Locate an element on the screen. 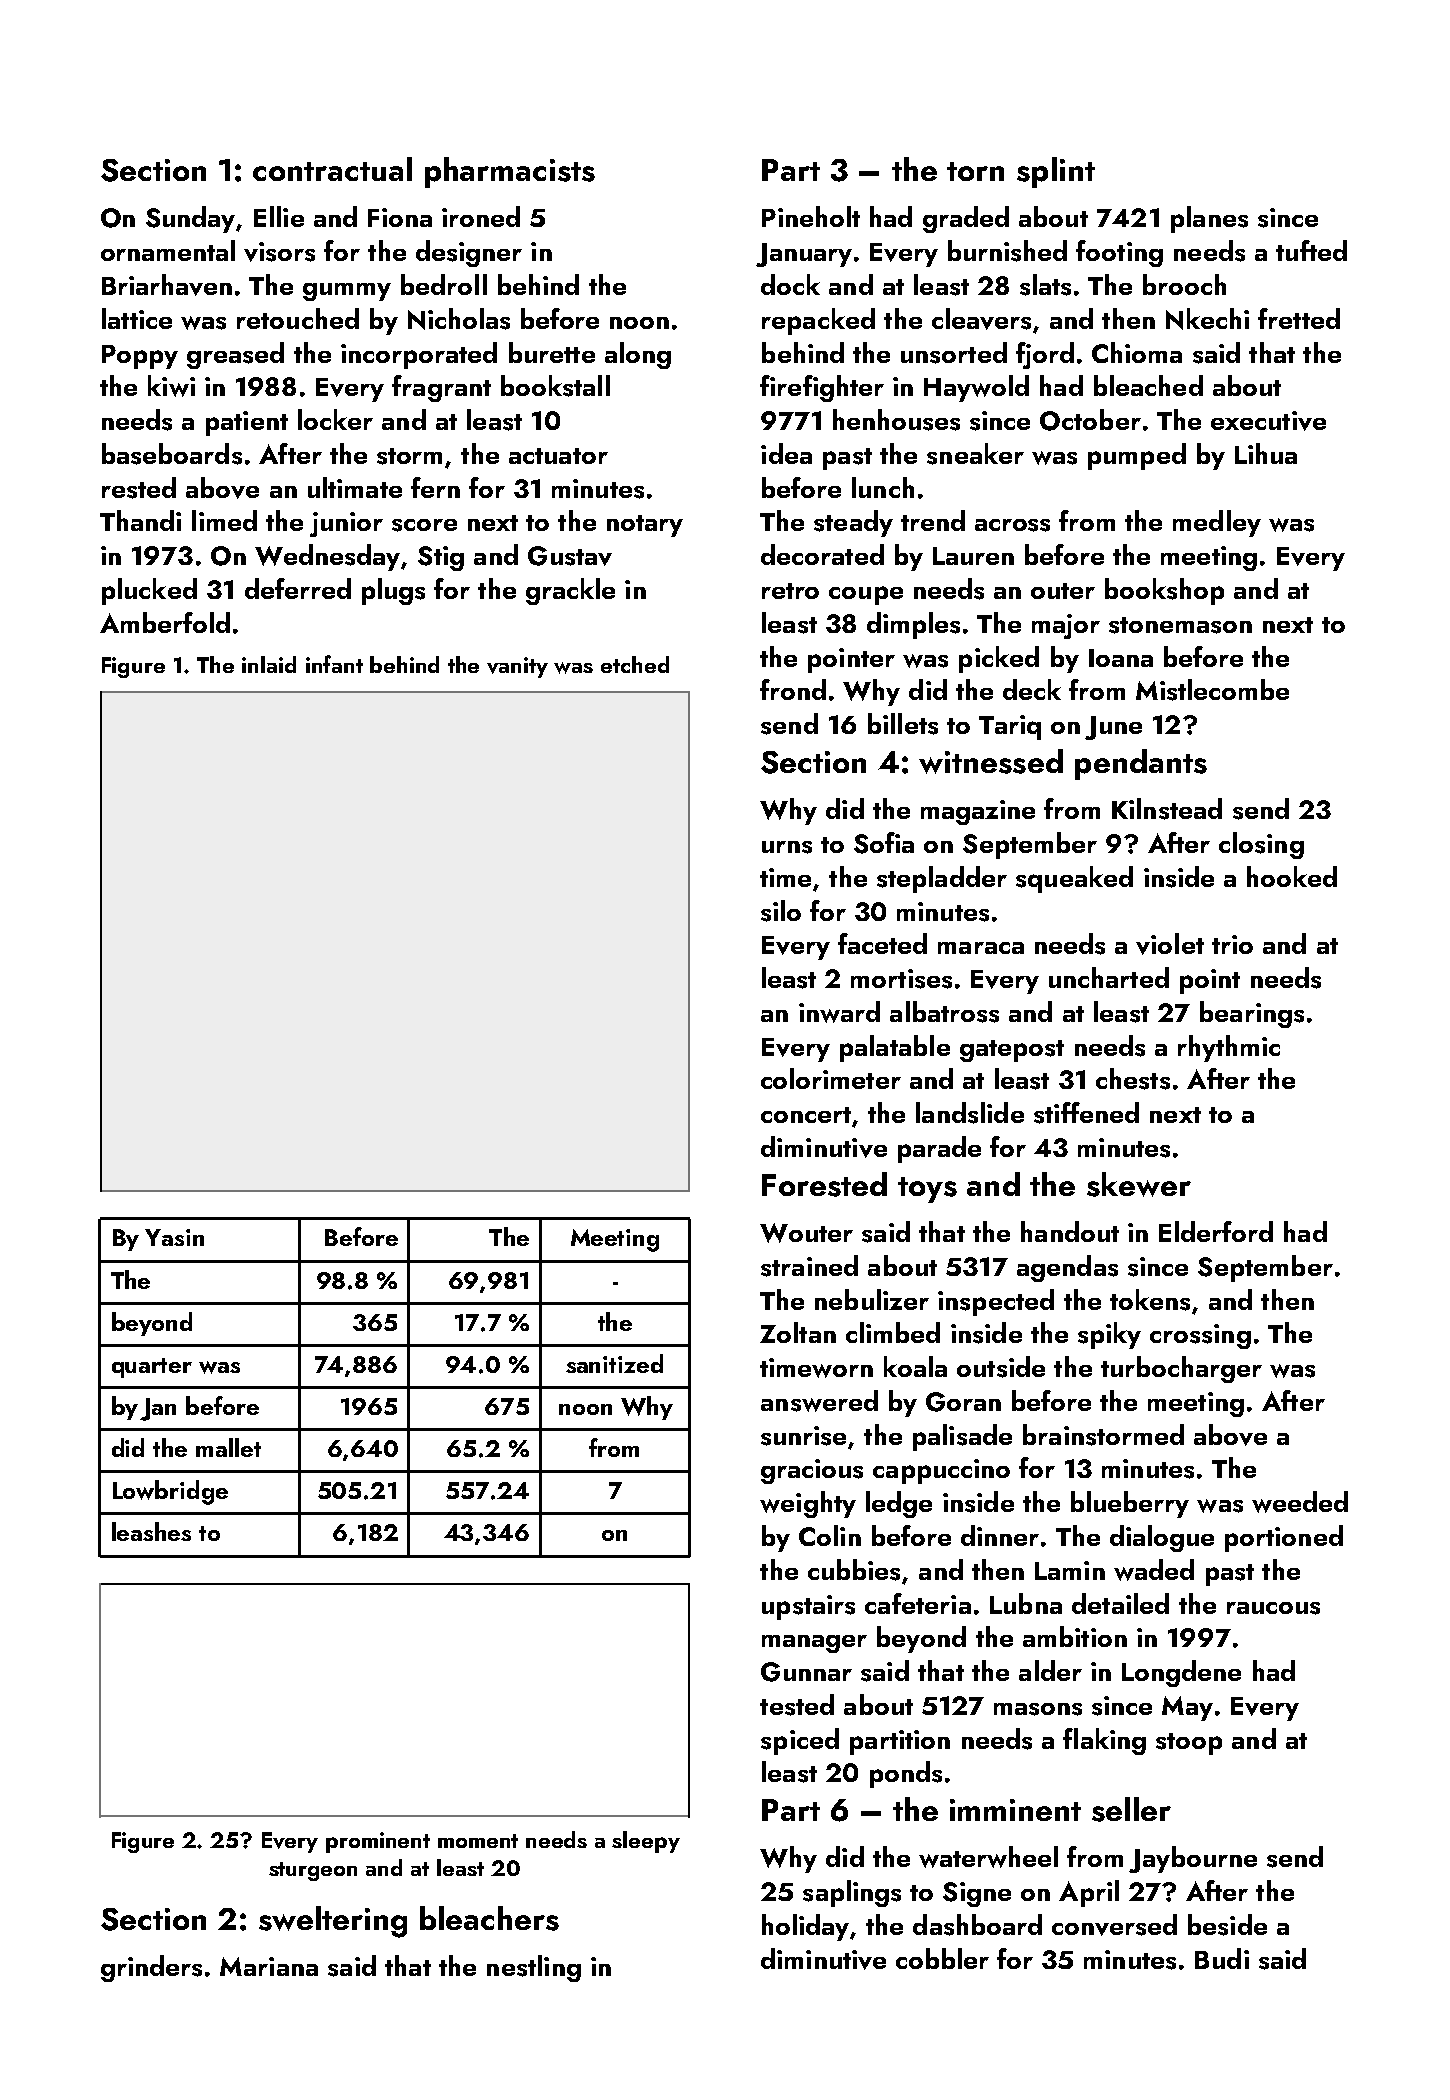  Budi is located at coordinates (1222, 1958).
